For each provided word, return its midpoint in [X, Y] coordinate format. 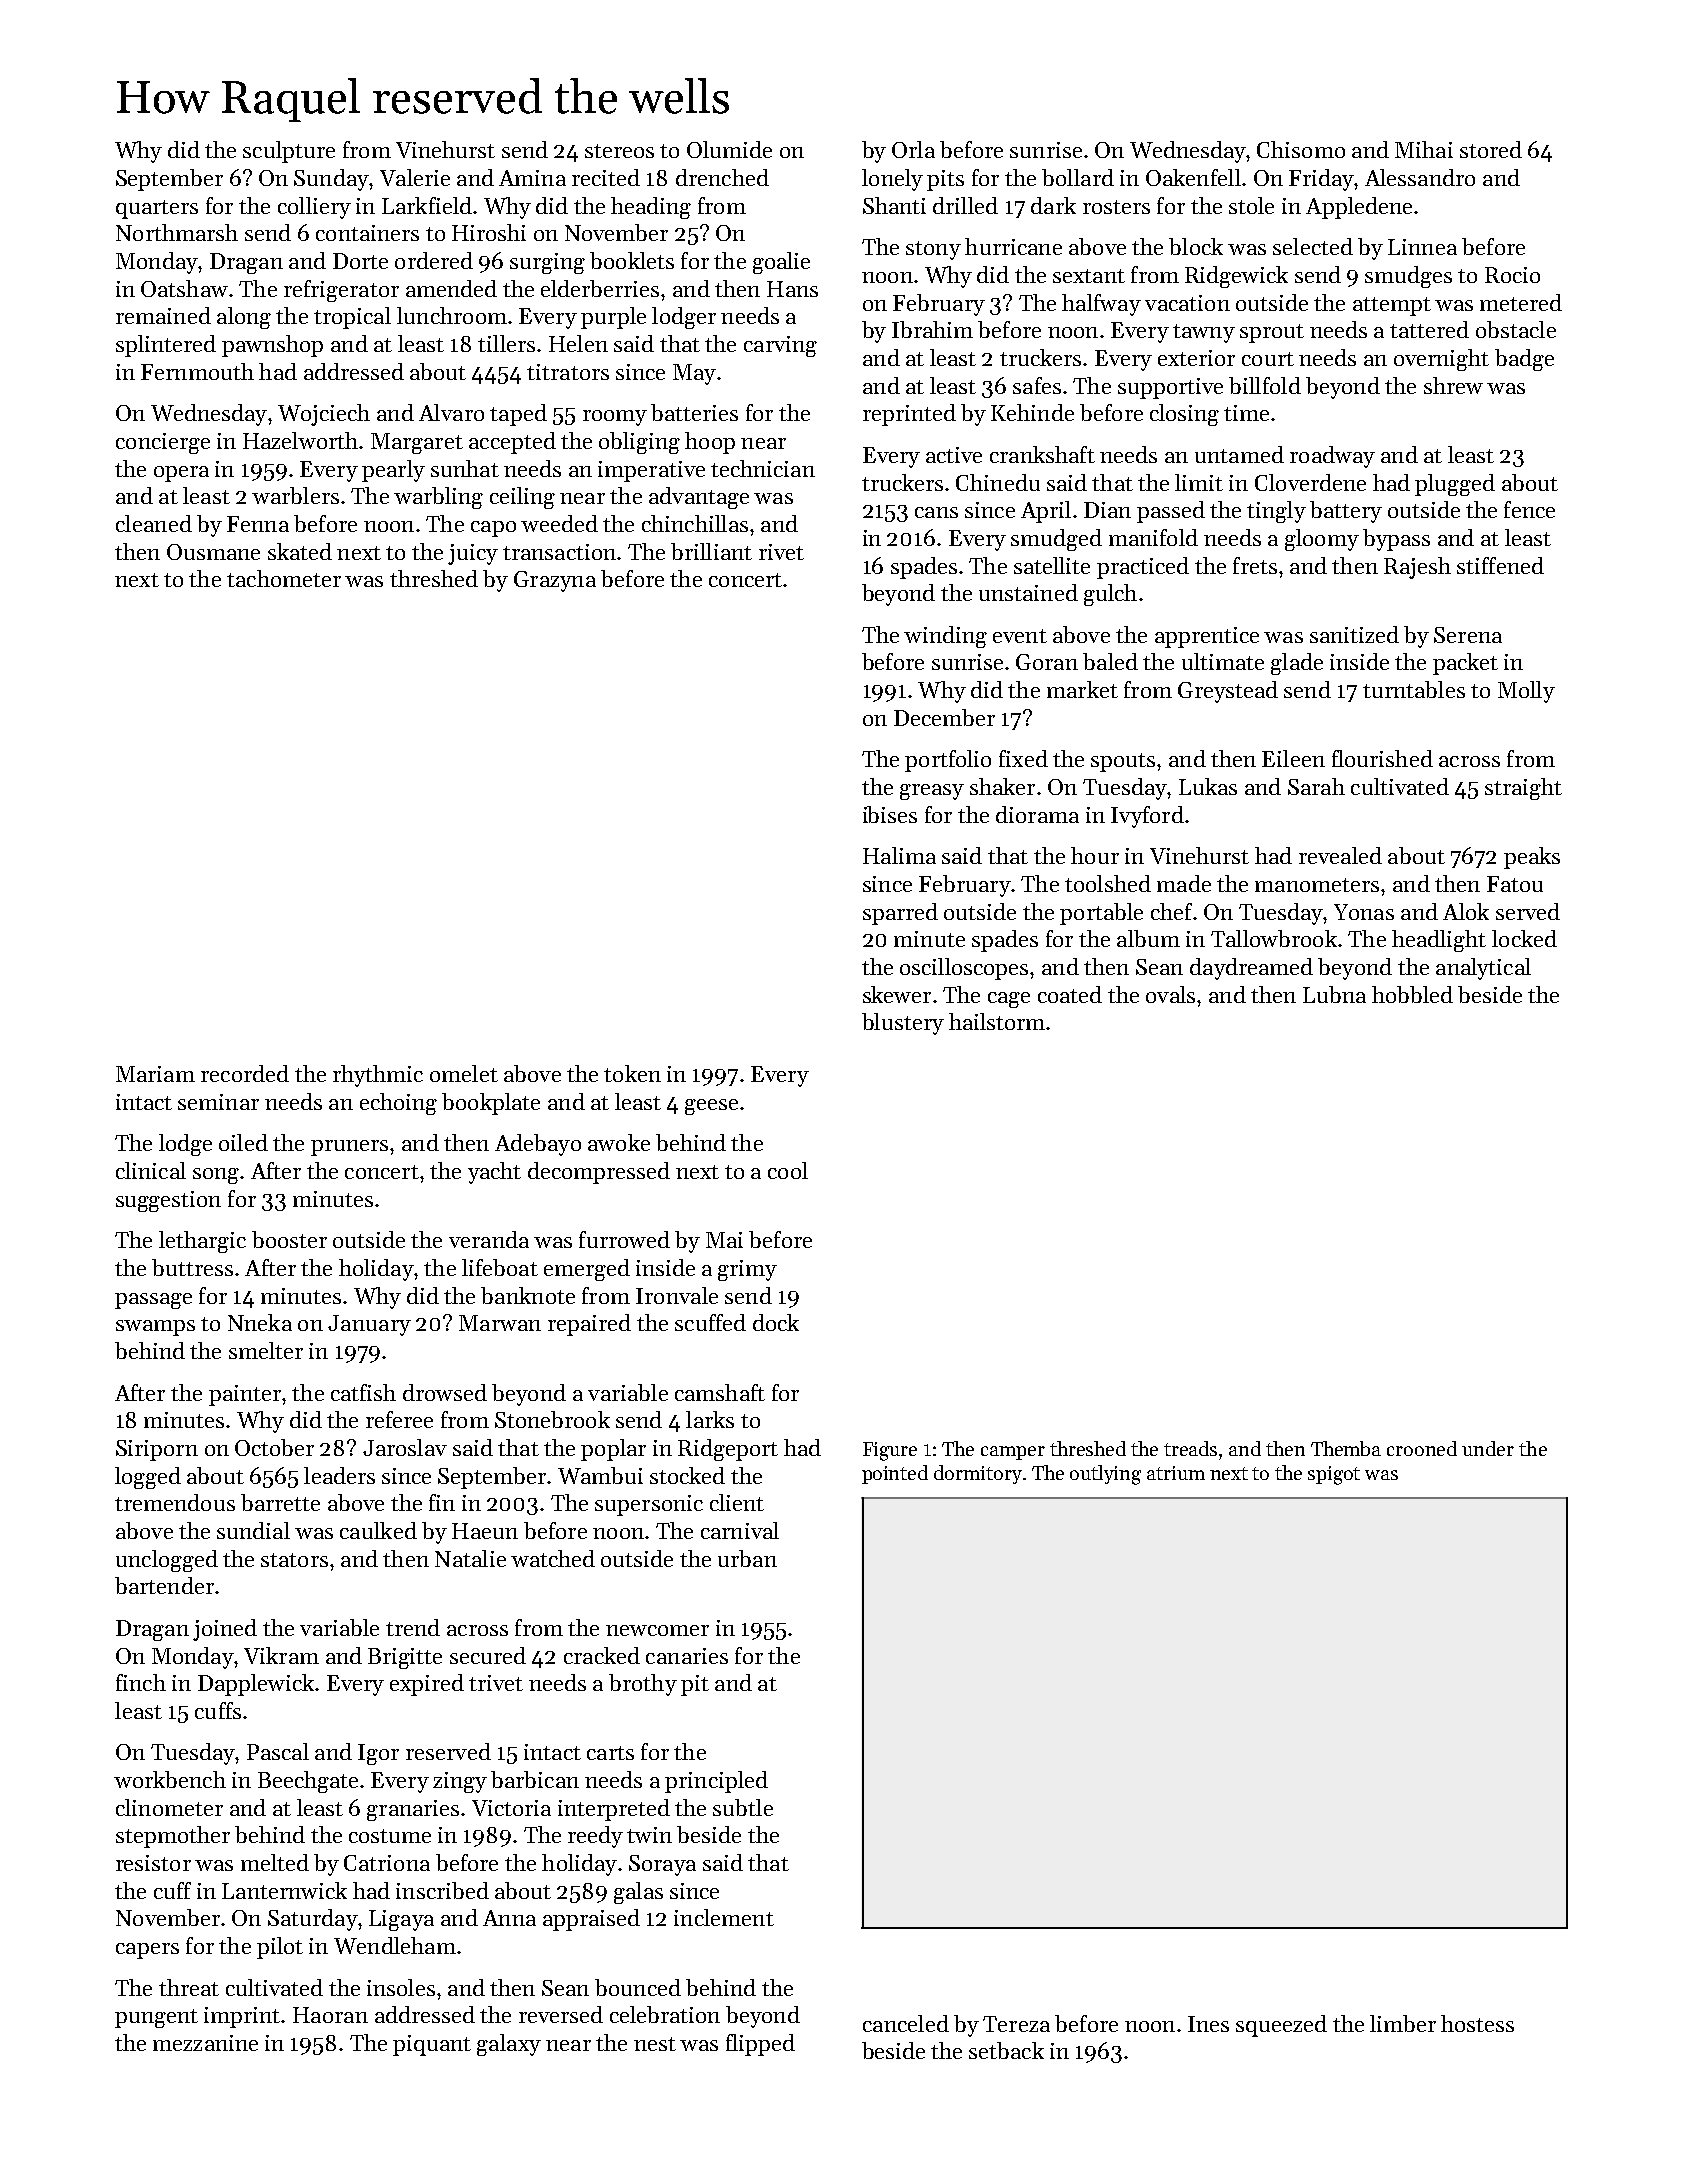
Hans [792, 289]
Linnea [1422, 247]
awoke [619, 1142]
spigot [1334, 1475]
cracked [602, 1655]
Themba [1346, 1448]
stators [294, 1560]
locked [1524, 938]
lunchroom [452, 315]
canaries [687, 1656]
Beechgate [308, 1782]
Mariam [155, 1074]
